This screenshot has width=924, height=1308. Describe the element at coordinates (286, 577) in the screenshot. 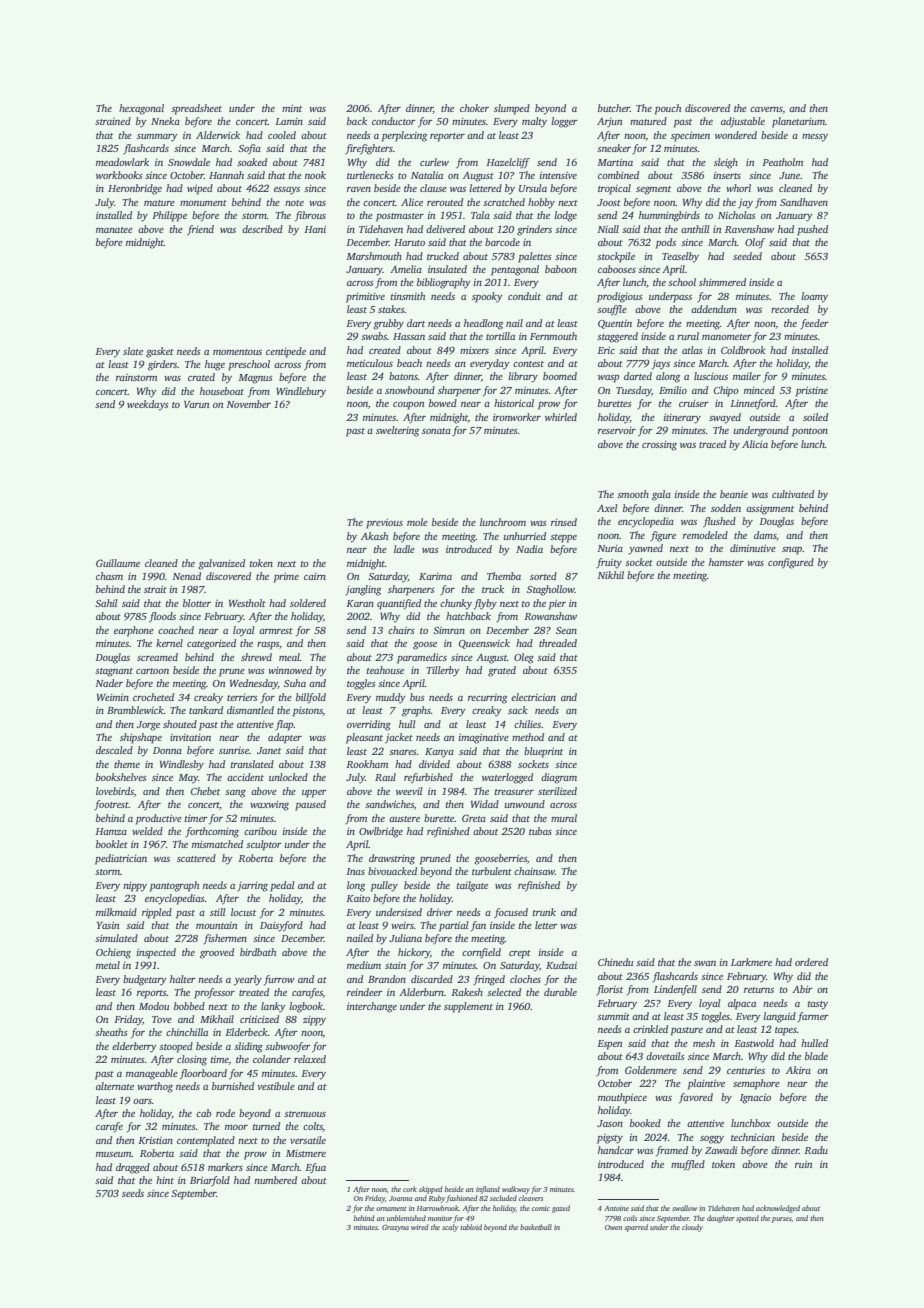

I see `prime` at that location.
